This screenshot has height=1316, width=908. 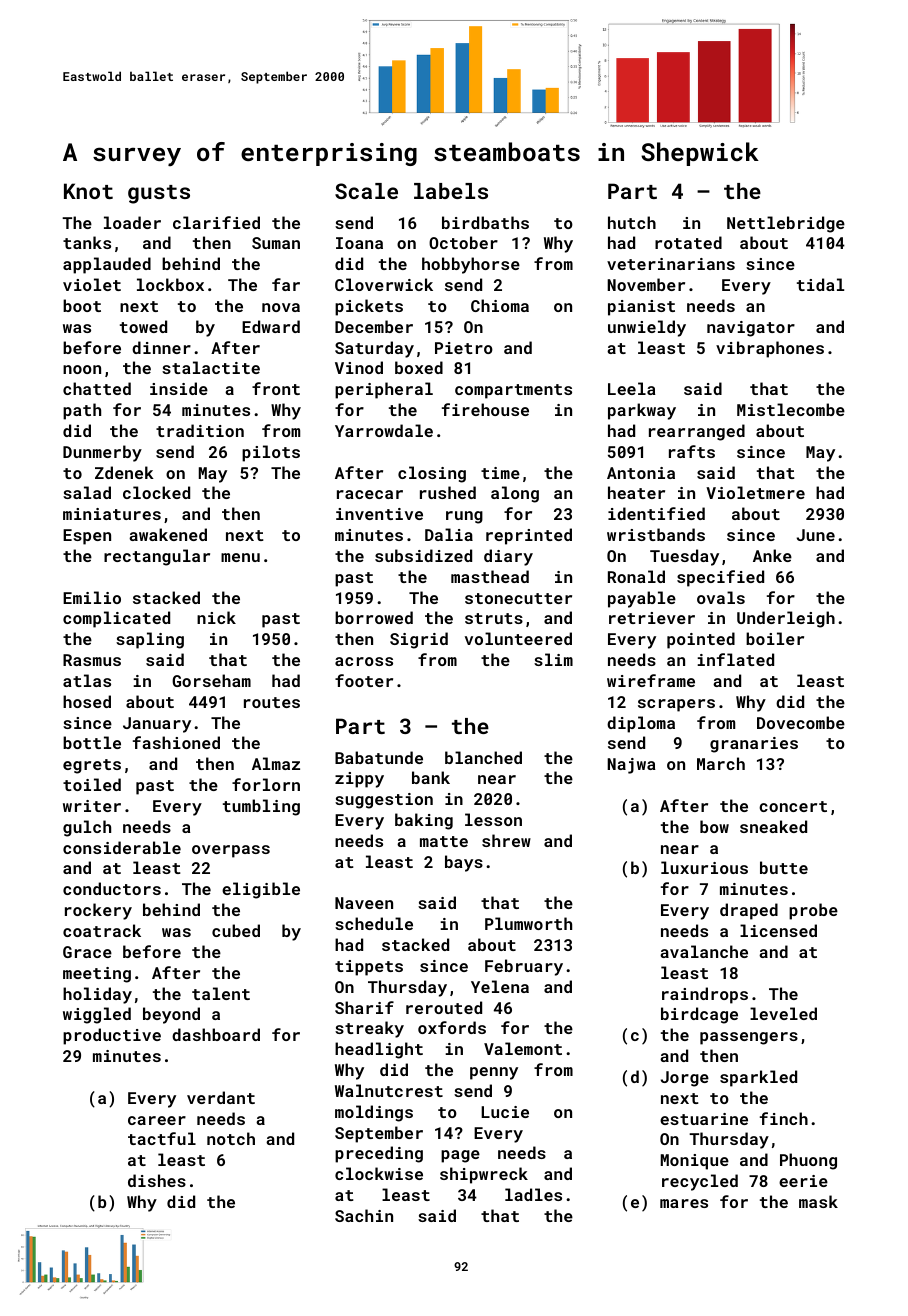 I want to click on inside, so click(x=179, y=388).
